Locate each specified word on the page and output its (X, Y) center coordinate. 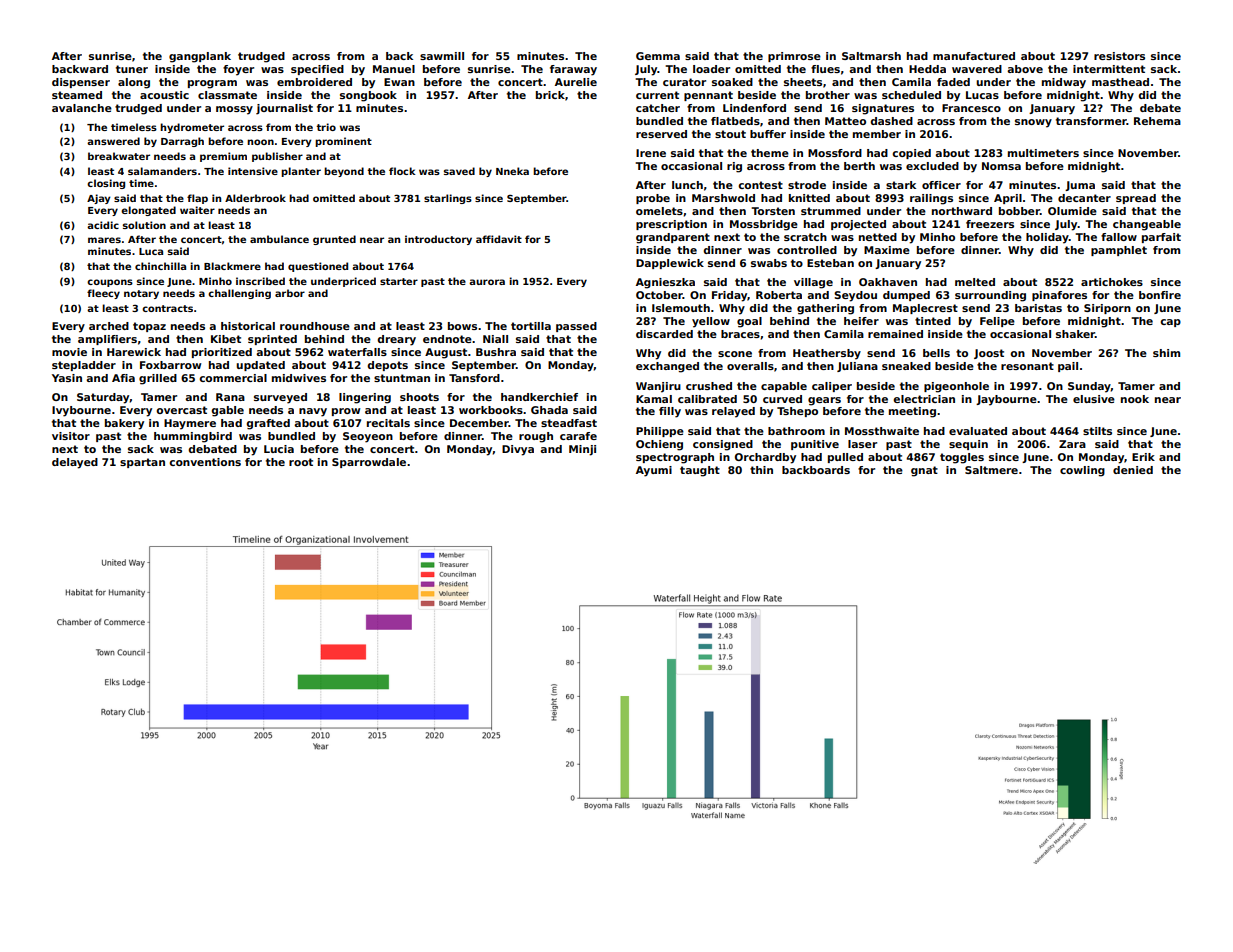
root (301, 462)
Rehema (1157, 121)
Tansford (474, 378)
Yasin (67, 378)
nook (1135, 399)
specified (317, 70)
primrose (794, 57)
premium (223, 157)
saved (459, 171)
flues (825, 69)
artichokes (1112, 282)
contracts (167, 308)
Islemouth (681, 308)
